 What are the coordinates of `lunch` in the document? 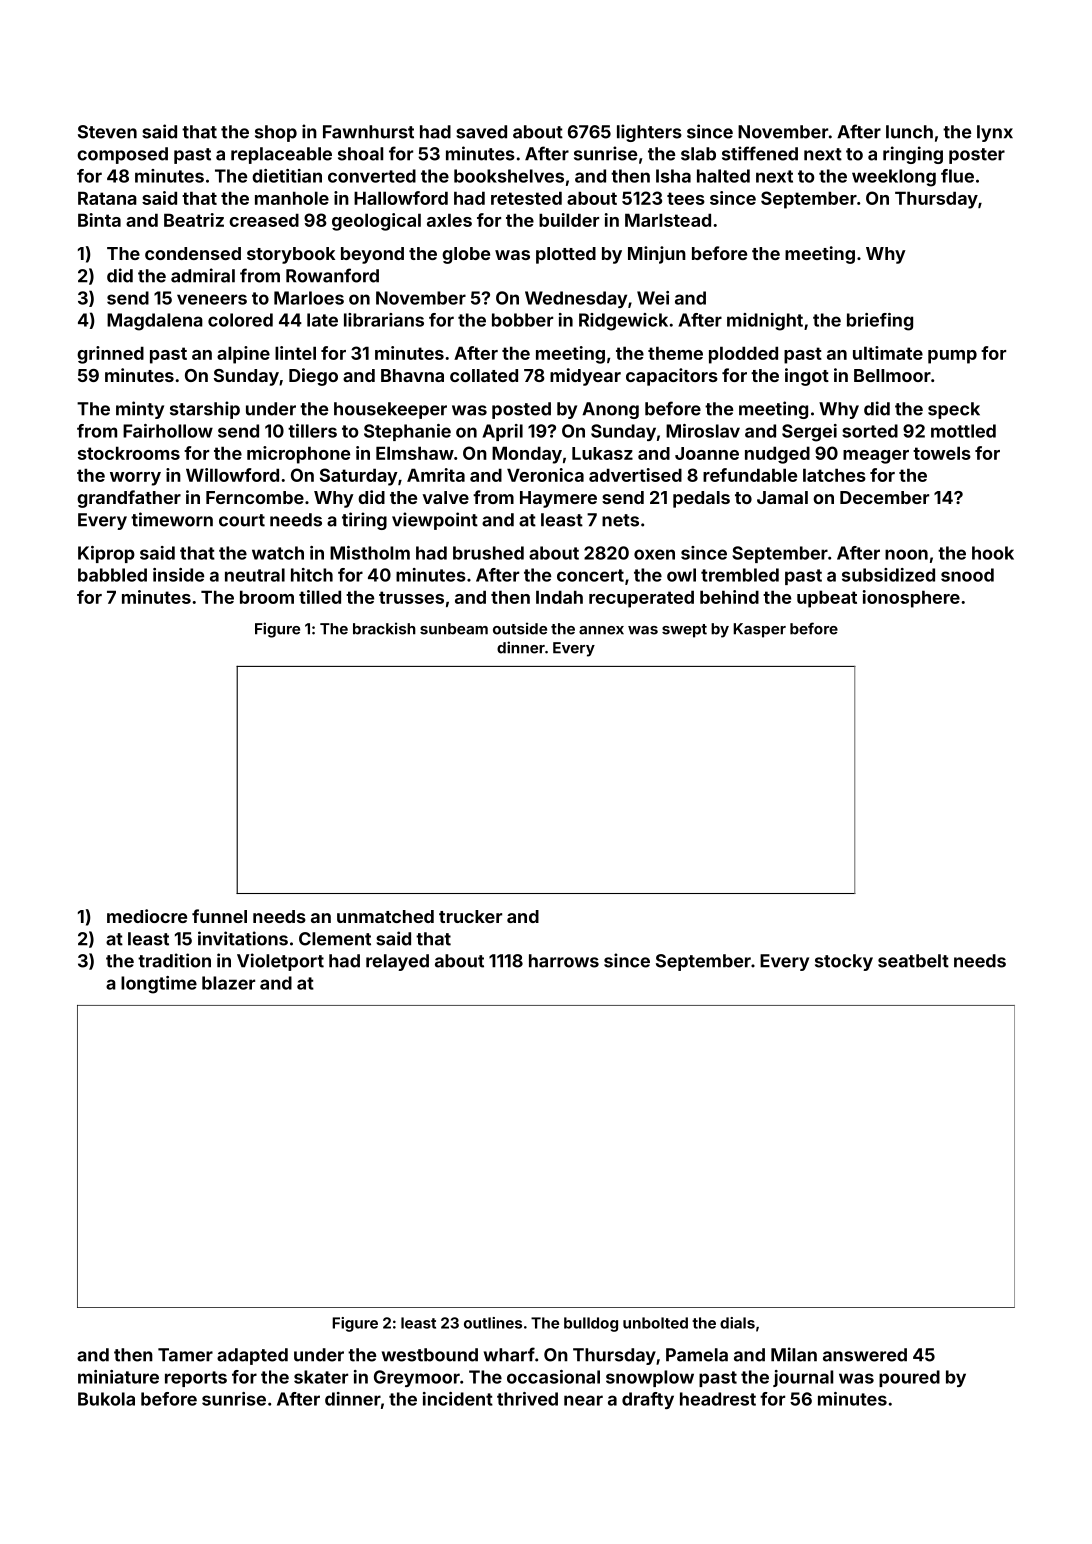 It's located at (909, 132).
